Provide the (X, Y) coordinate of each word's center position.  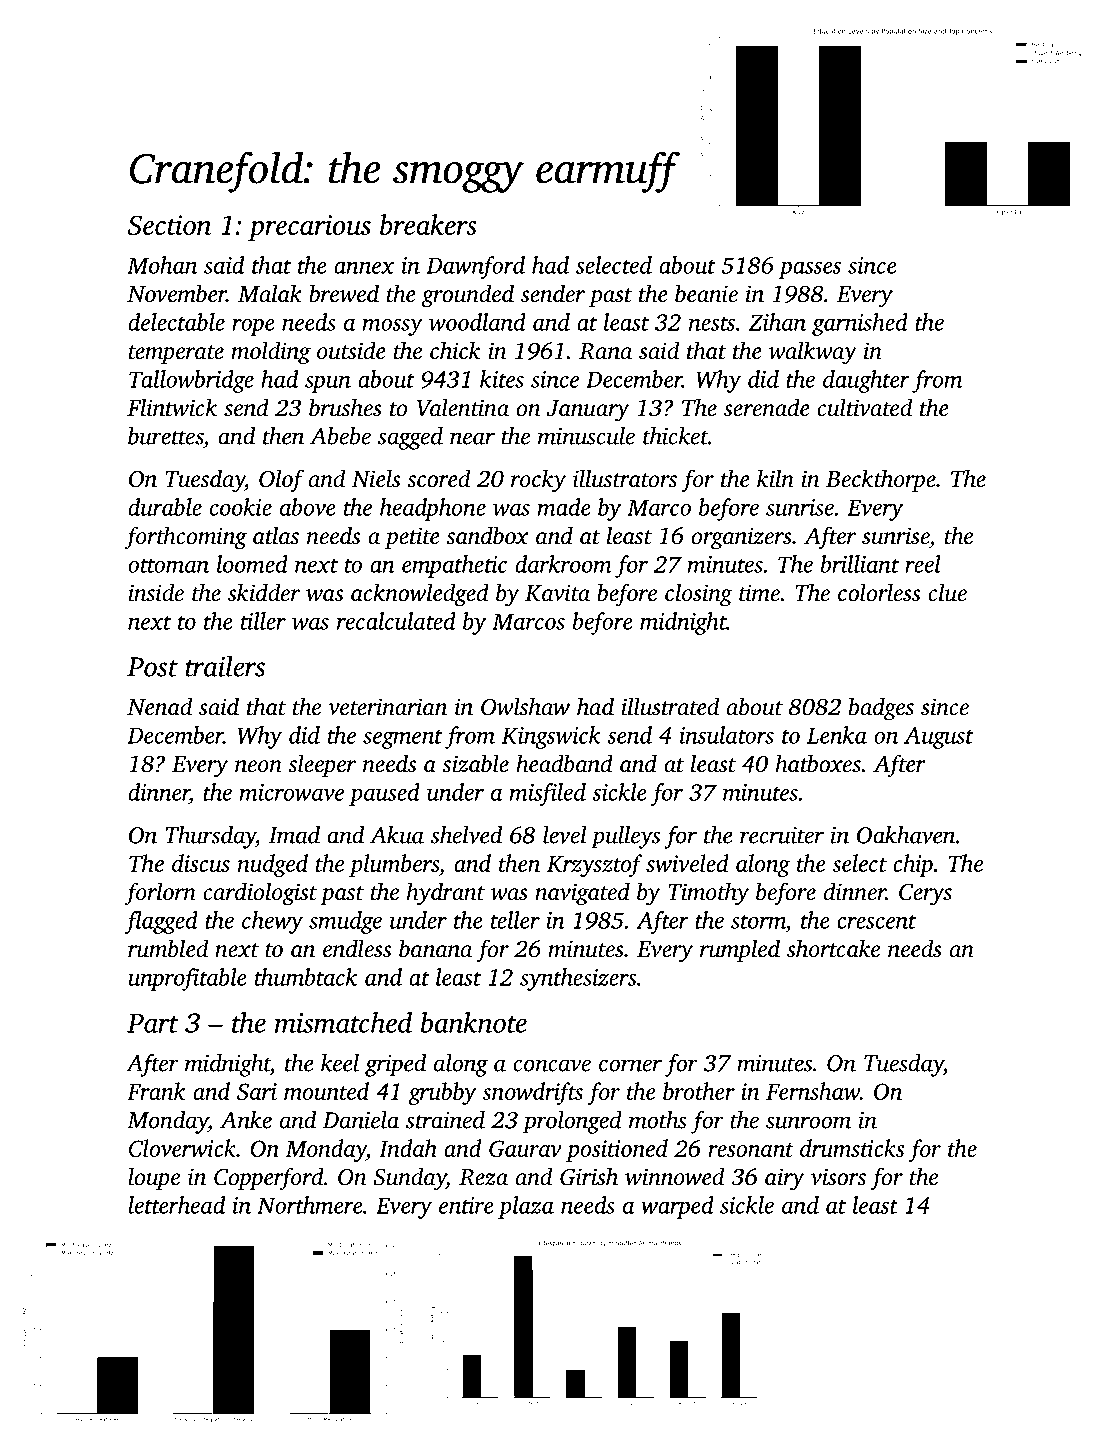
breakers (428, 224)
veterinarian (387, 707)
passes (810, 270)
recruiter (782, 835)
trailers (225, 666)
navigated (582, 894)
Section (169, 225)
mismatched (343, 1022)
